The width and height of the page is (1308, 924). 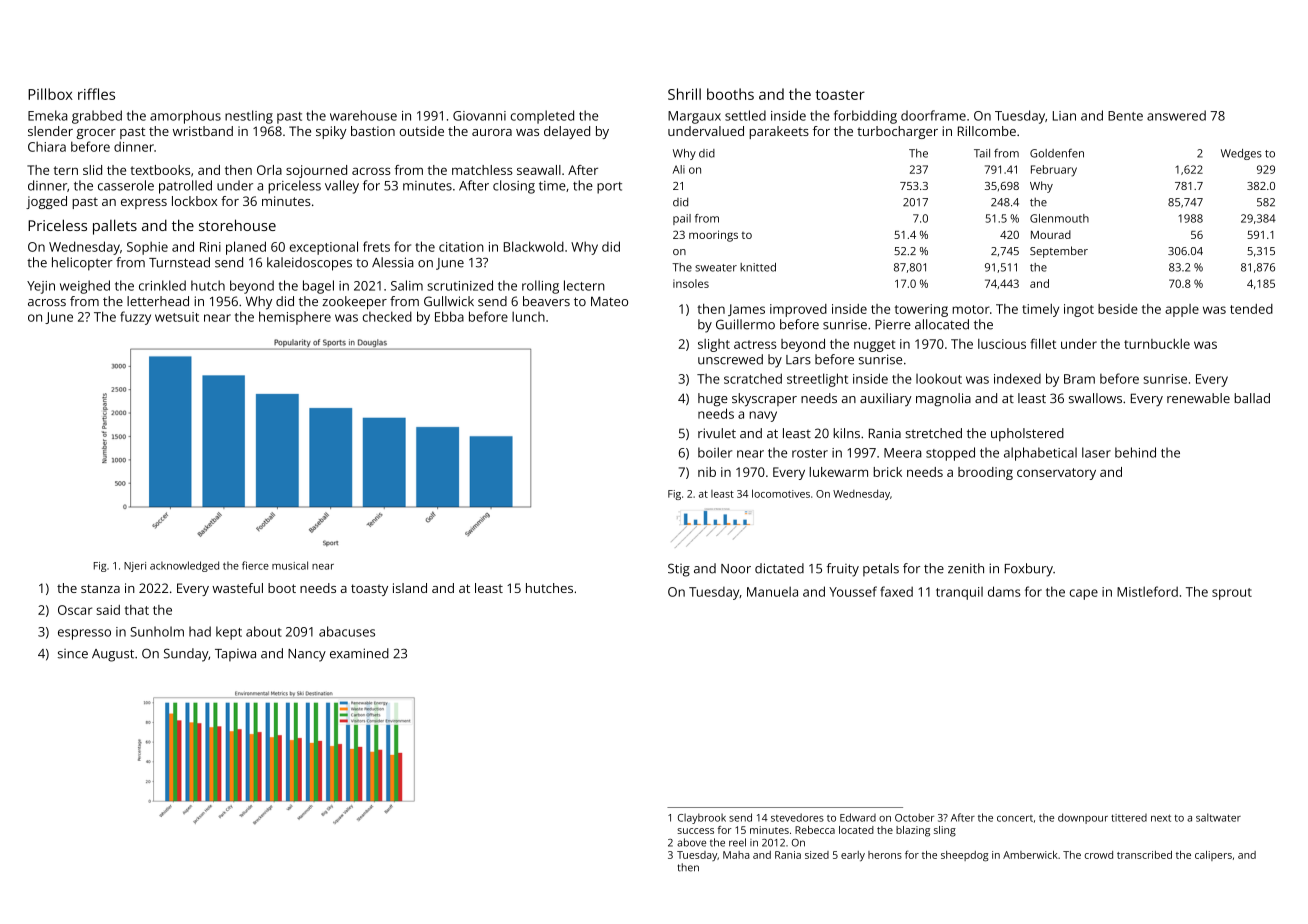 I want to click on unscrewed, so click(x=730, y=359).
